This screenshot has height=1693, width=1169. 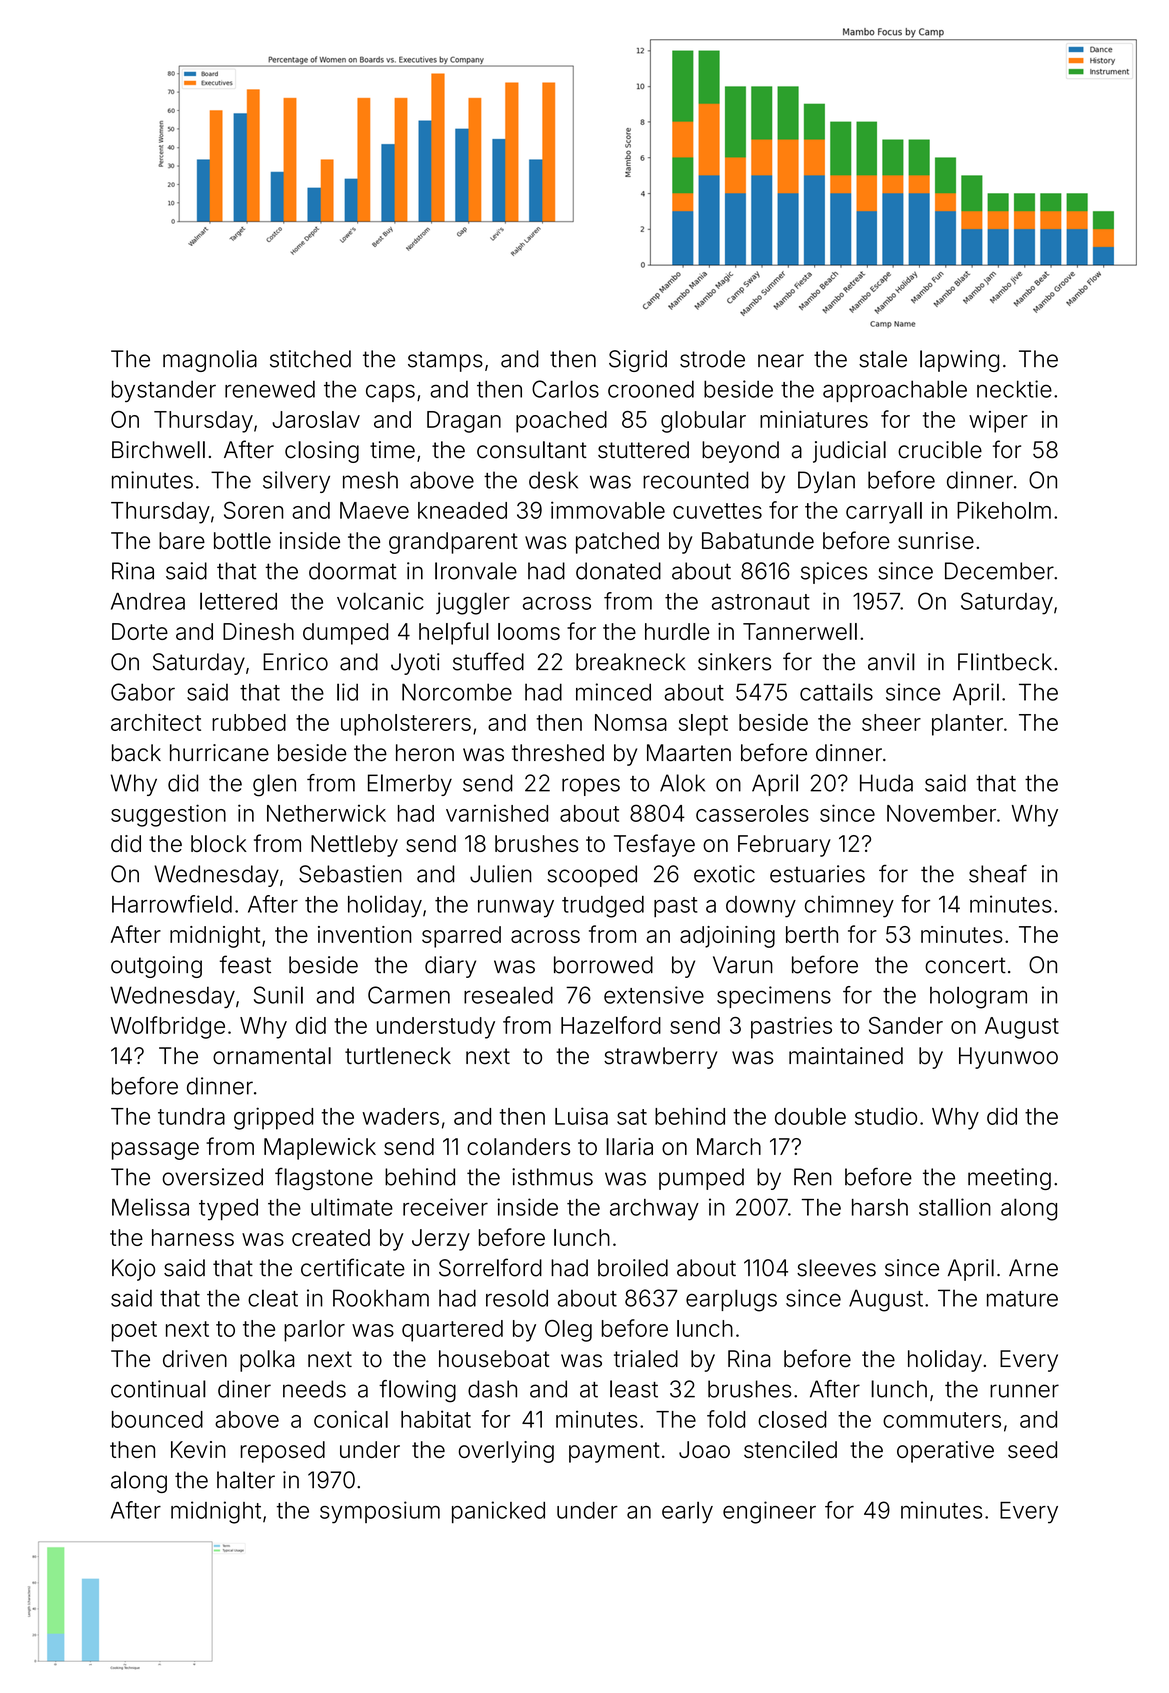 What do you see at coordinates (836, 692) in the screenshot?
I see `cattails` at bounding box center [836, 692].
